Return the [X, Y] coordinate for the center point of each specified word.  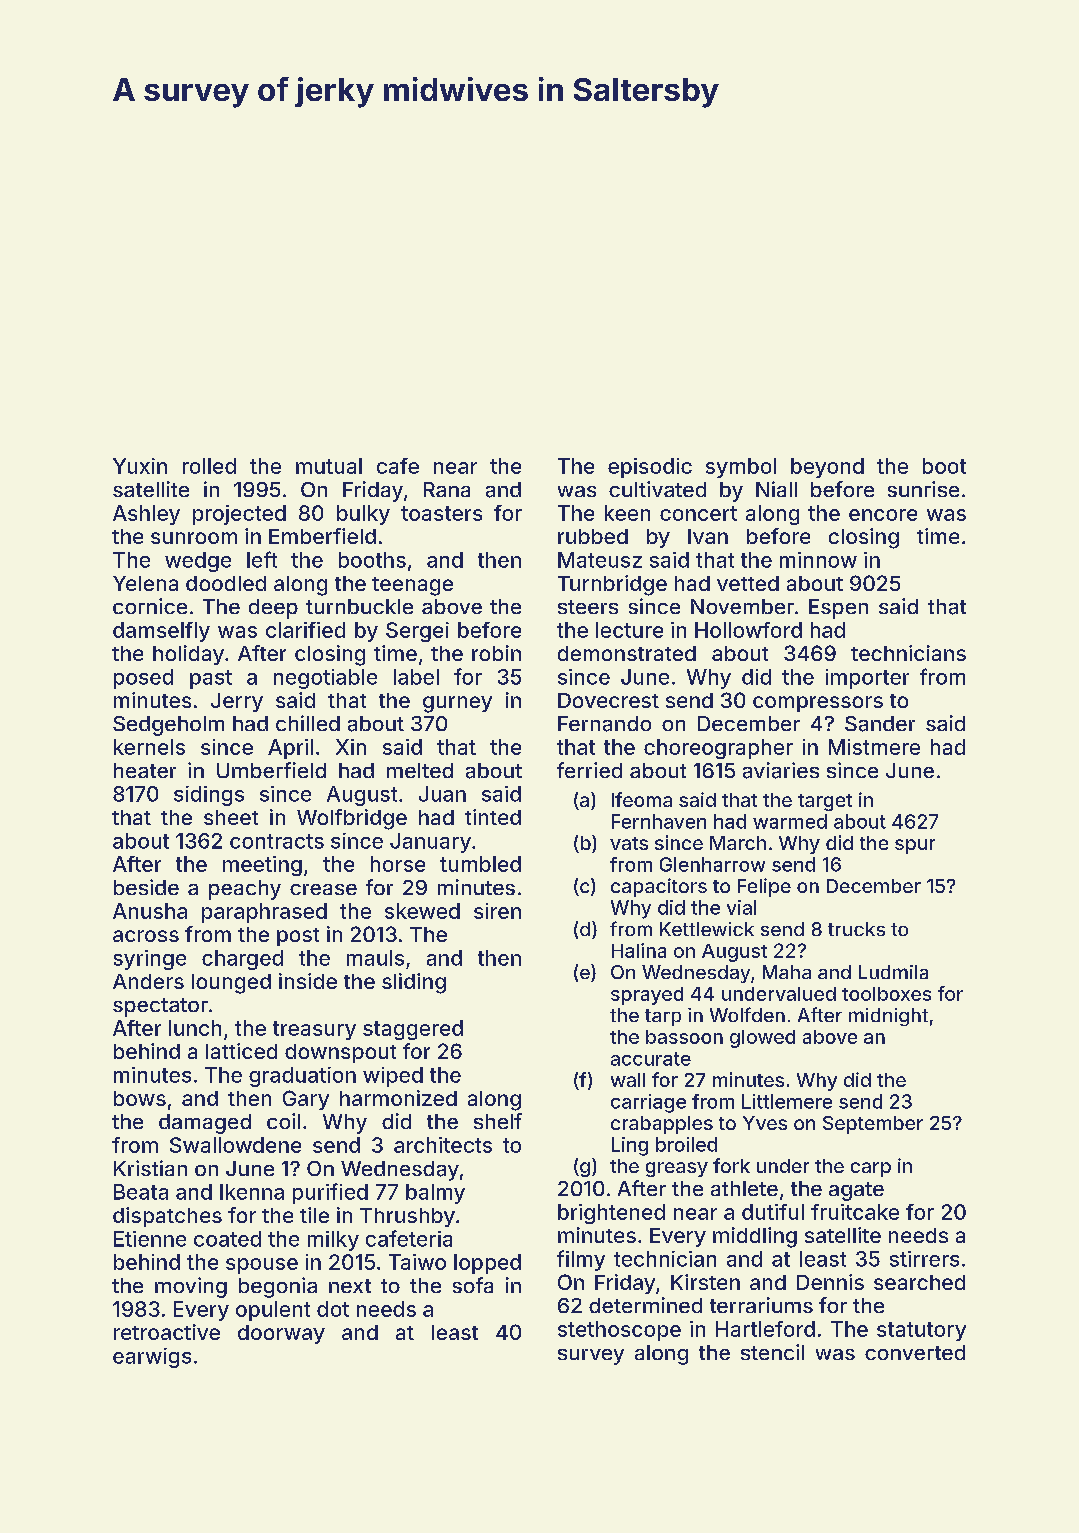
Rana [447, 489]
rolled [209, 466]
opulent [273, 1311]
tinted [493, 817]
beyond [827, 468]
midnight [888, 1017]
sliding [414, 983]
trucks [856, 929]
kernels [149, 747]
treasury [314, 1030]
